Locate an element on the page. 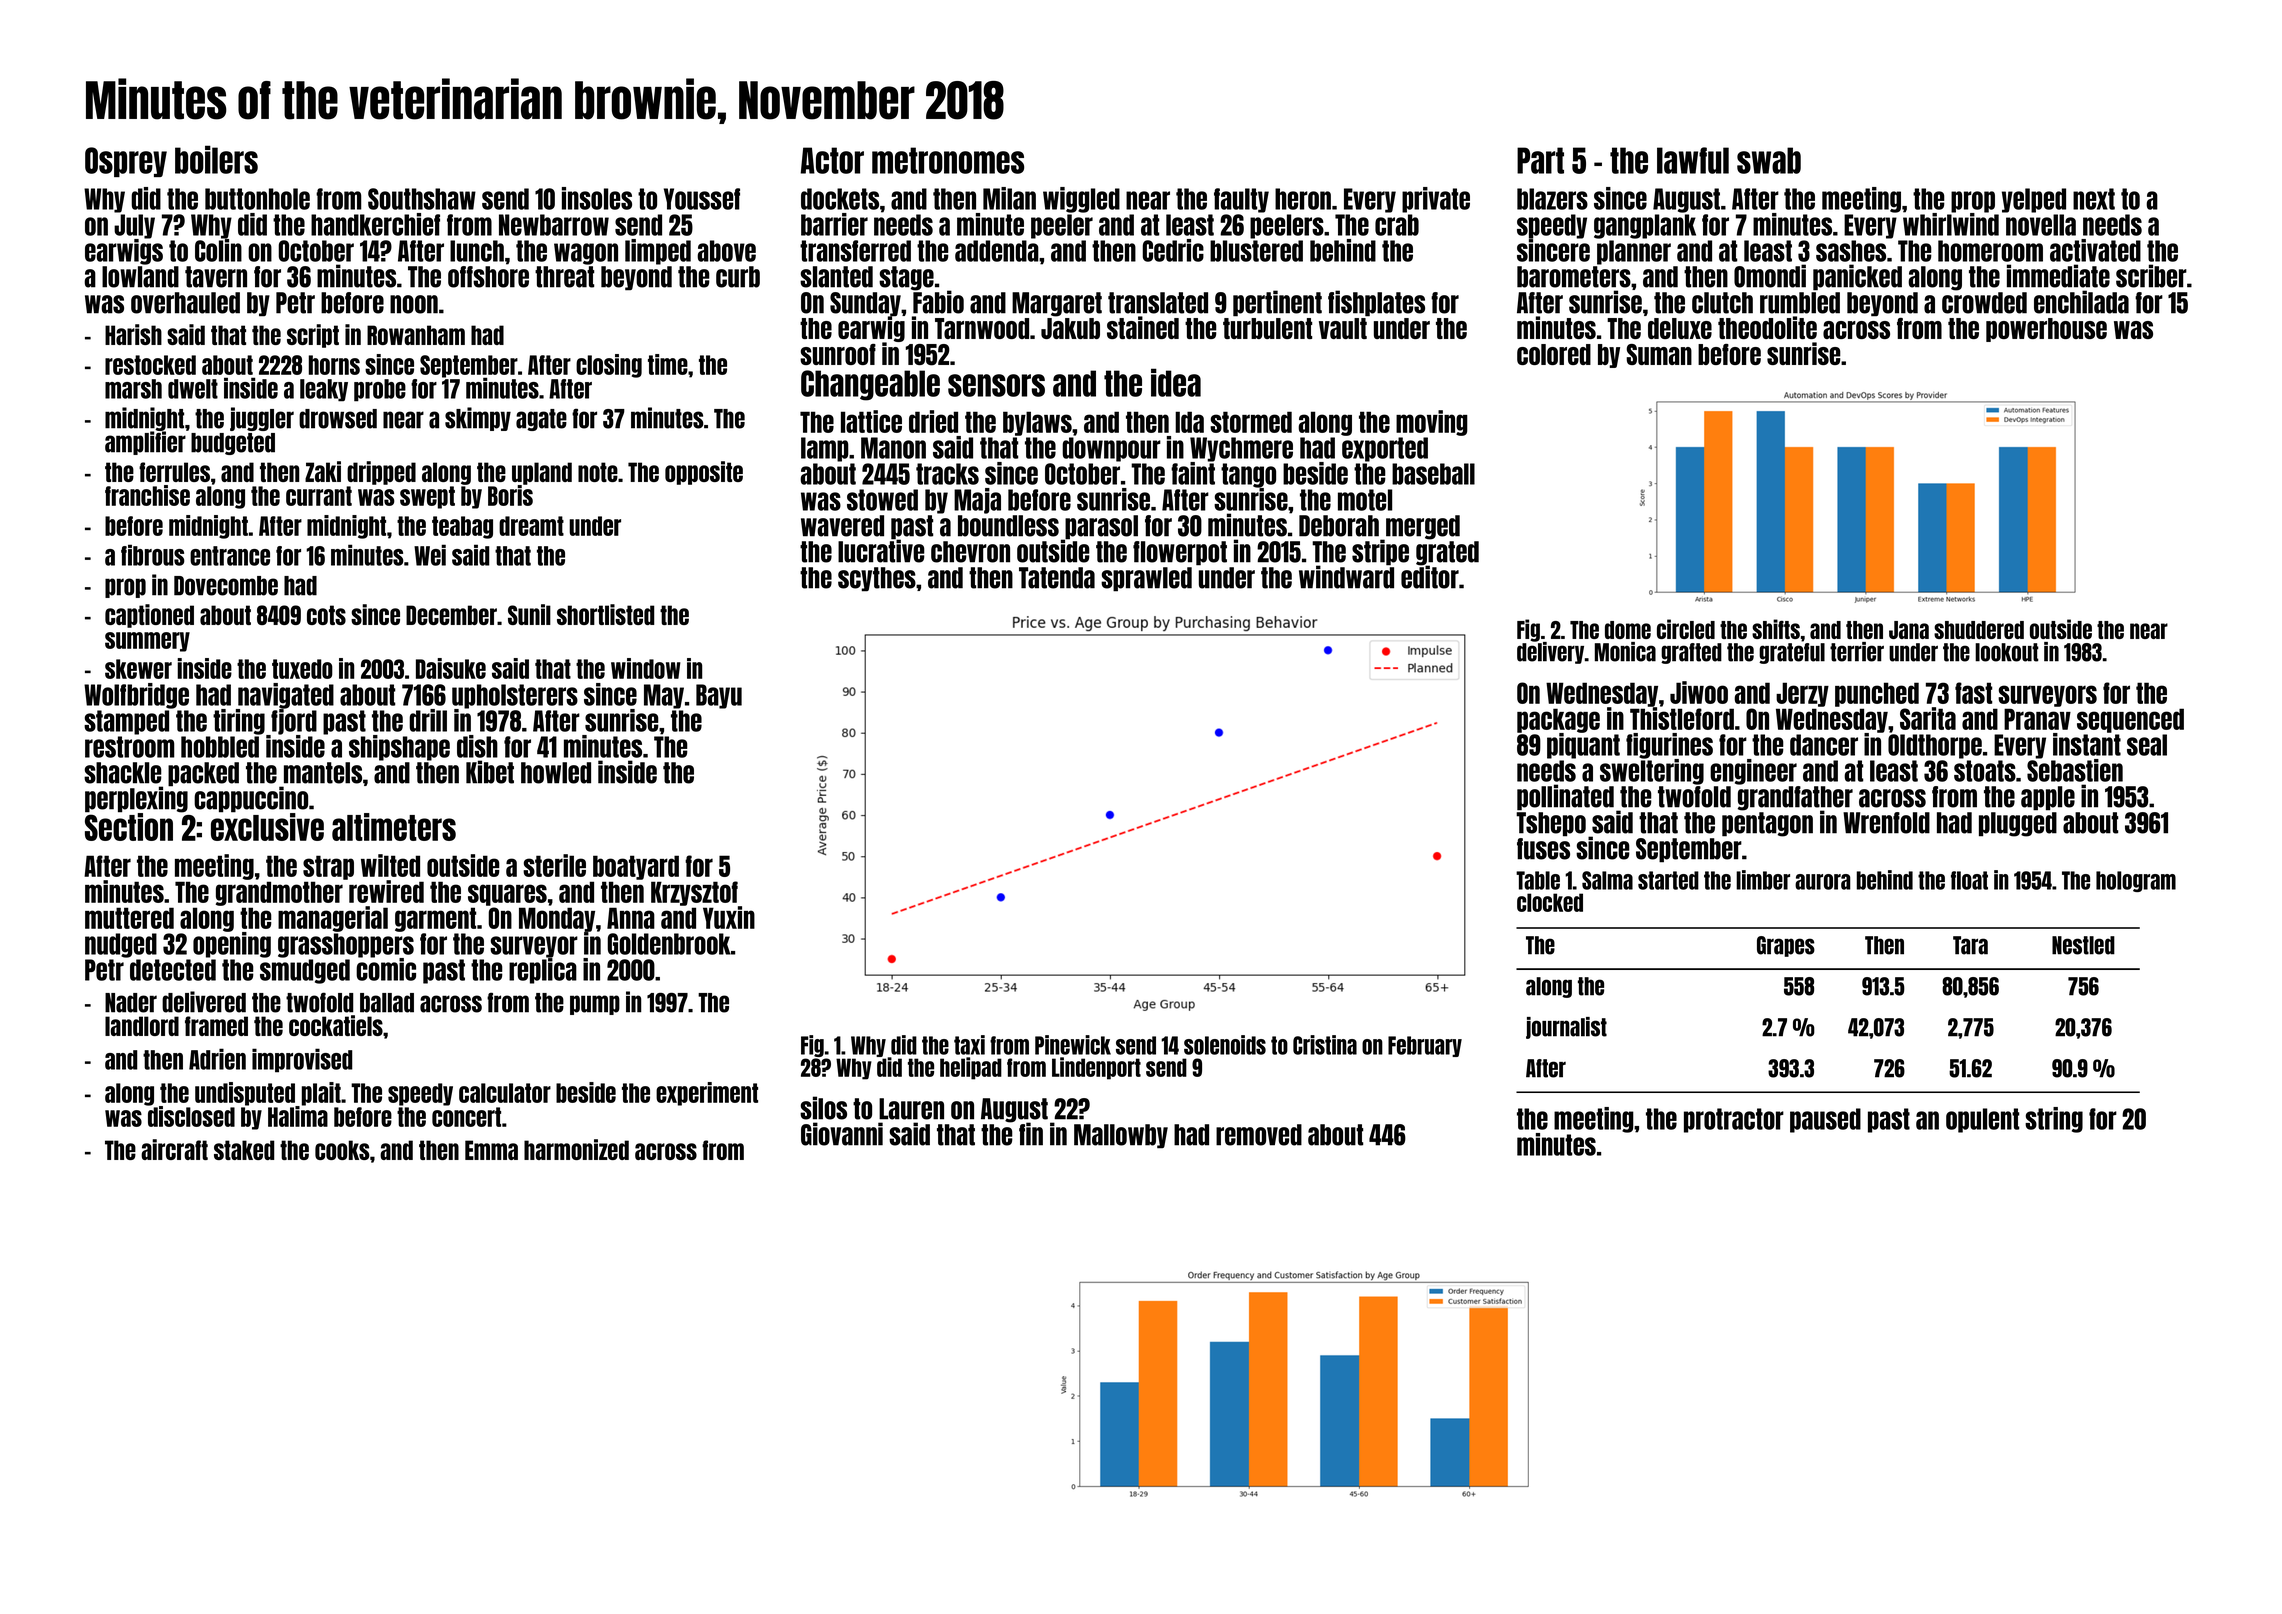 The width and height of the document is (2282, 1614). scythes is located at coordinates (877, 579).
